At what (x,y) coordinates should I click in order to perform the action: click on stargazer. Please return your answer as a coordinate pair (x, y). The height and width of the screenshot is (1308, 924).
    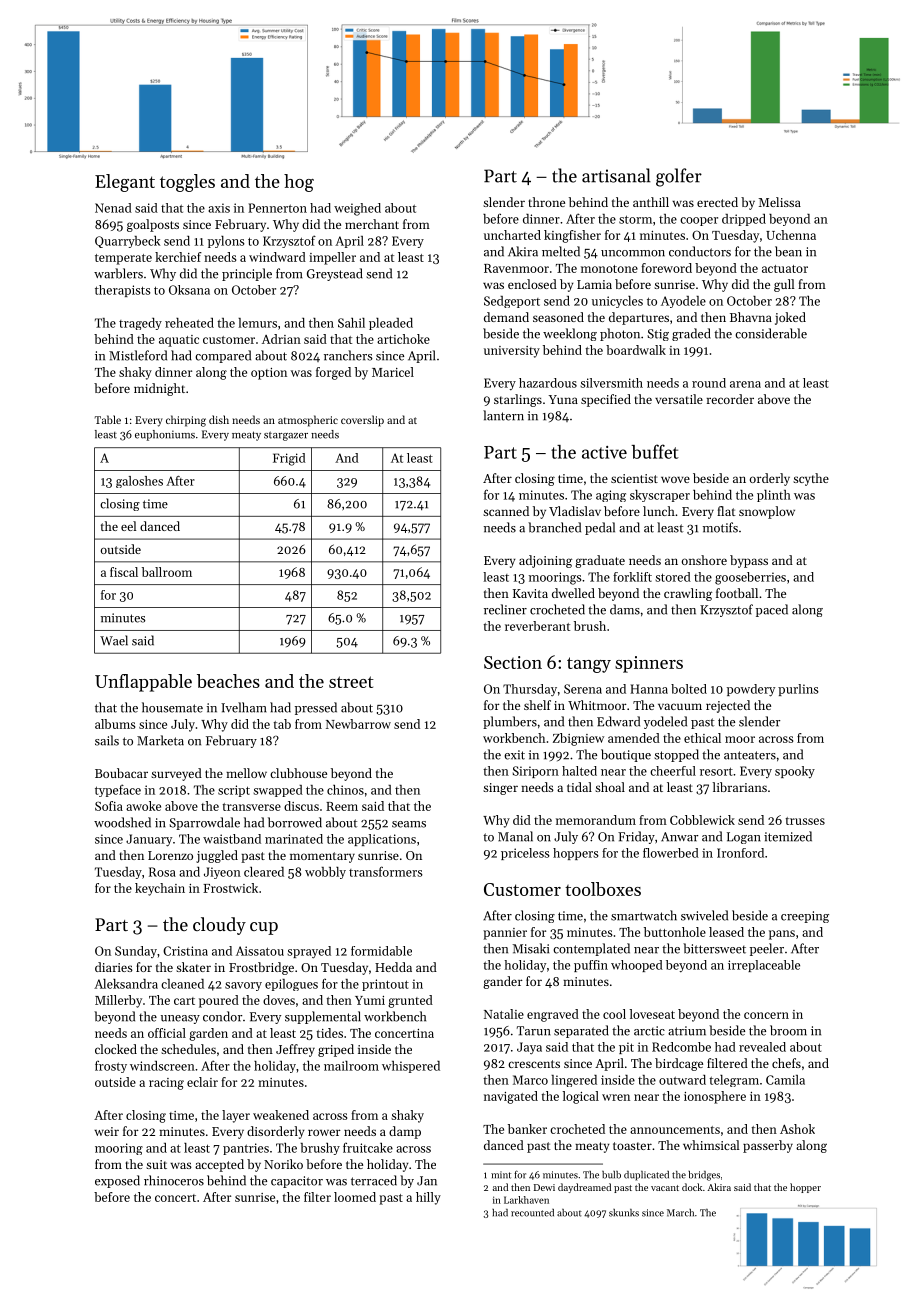
    Looking at the image, I should click on (286, 436).
